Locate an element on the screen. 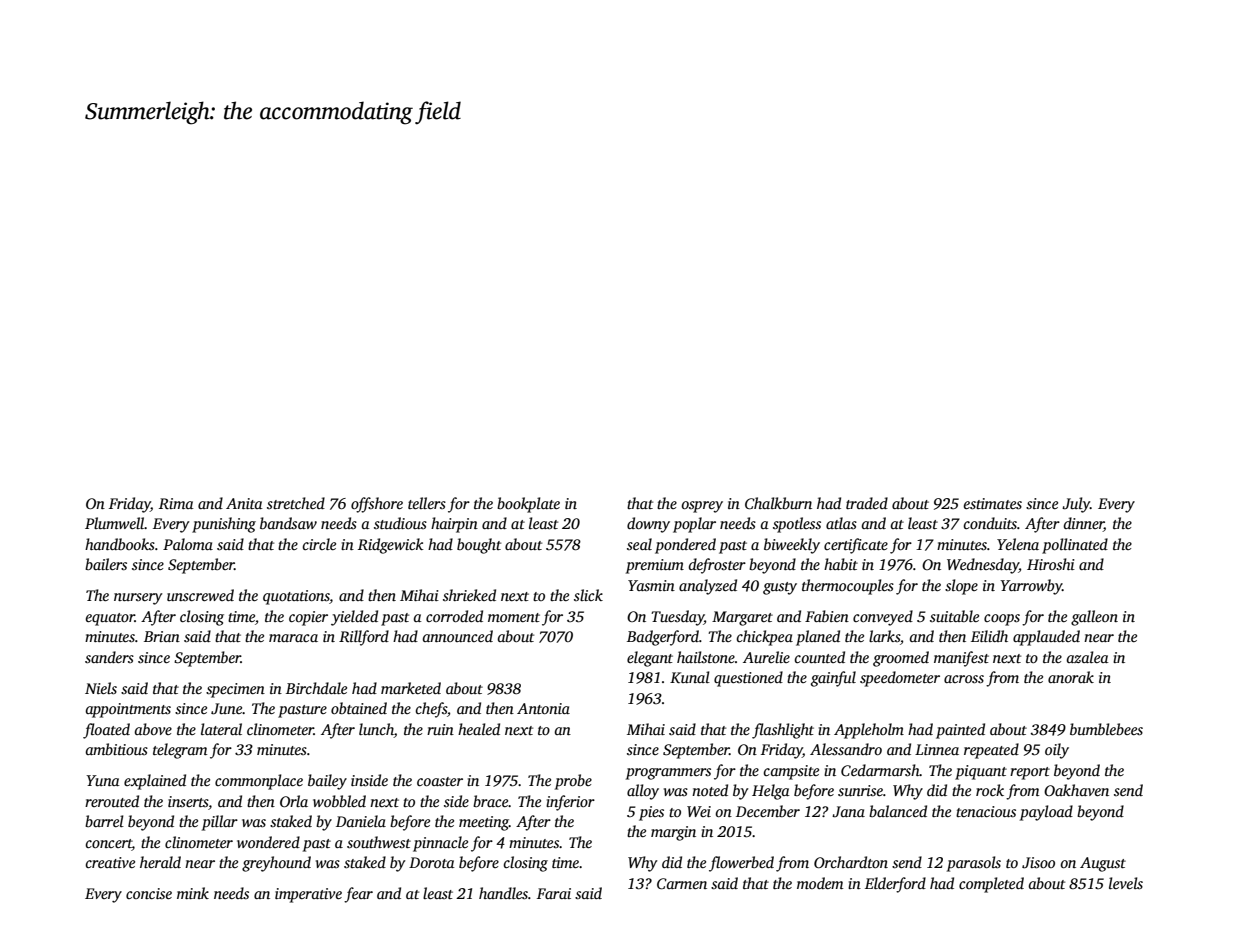 The width and height of the screenshot is (1233, 952). Chalkburn is located at coordinates (778, 503).
